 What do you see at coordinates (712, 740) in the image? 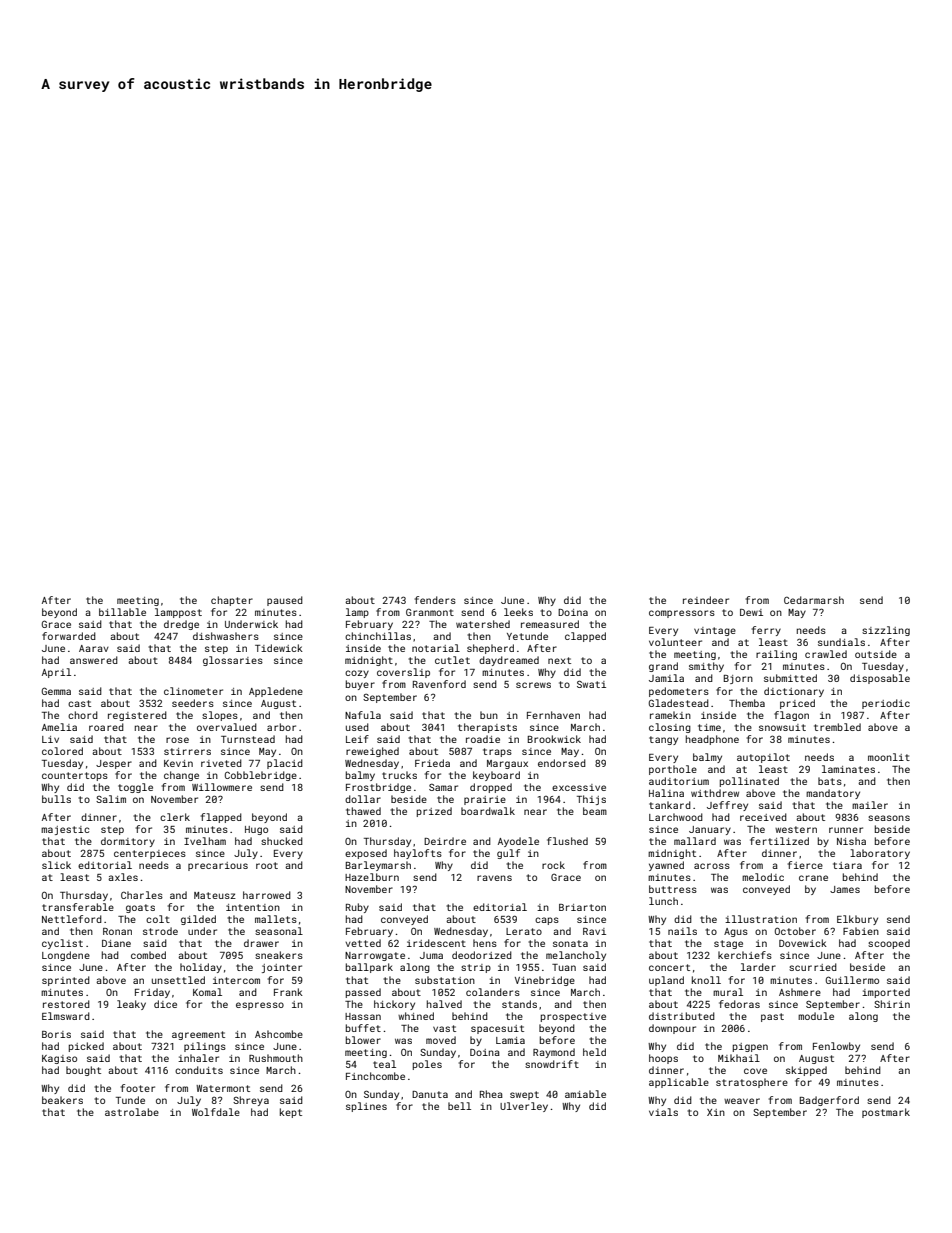
I see `headphone` at bounding box center [712, 740].
